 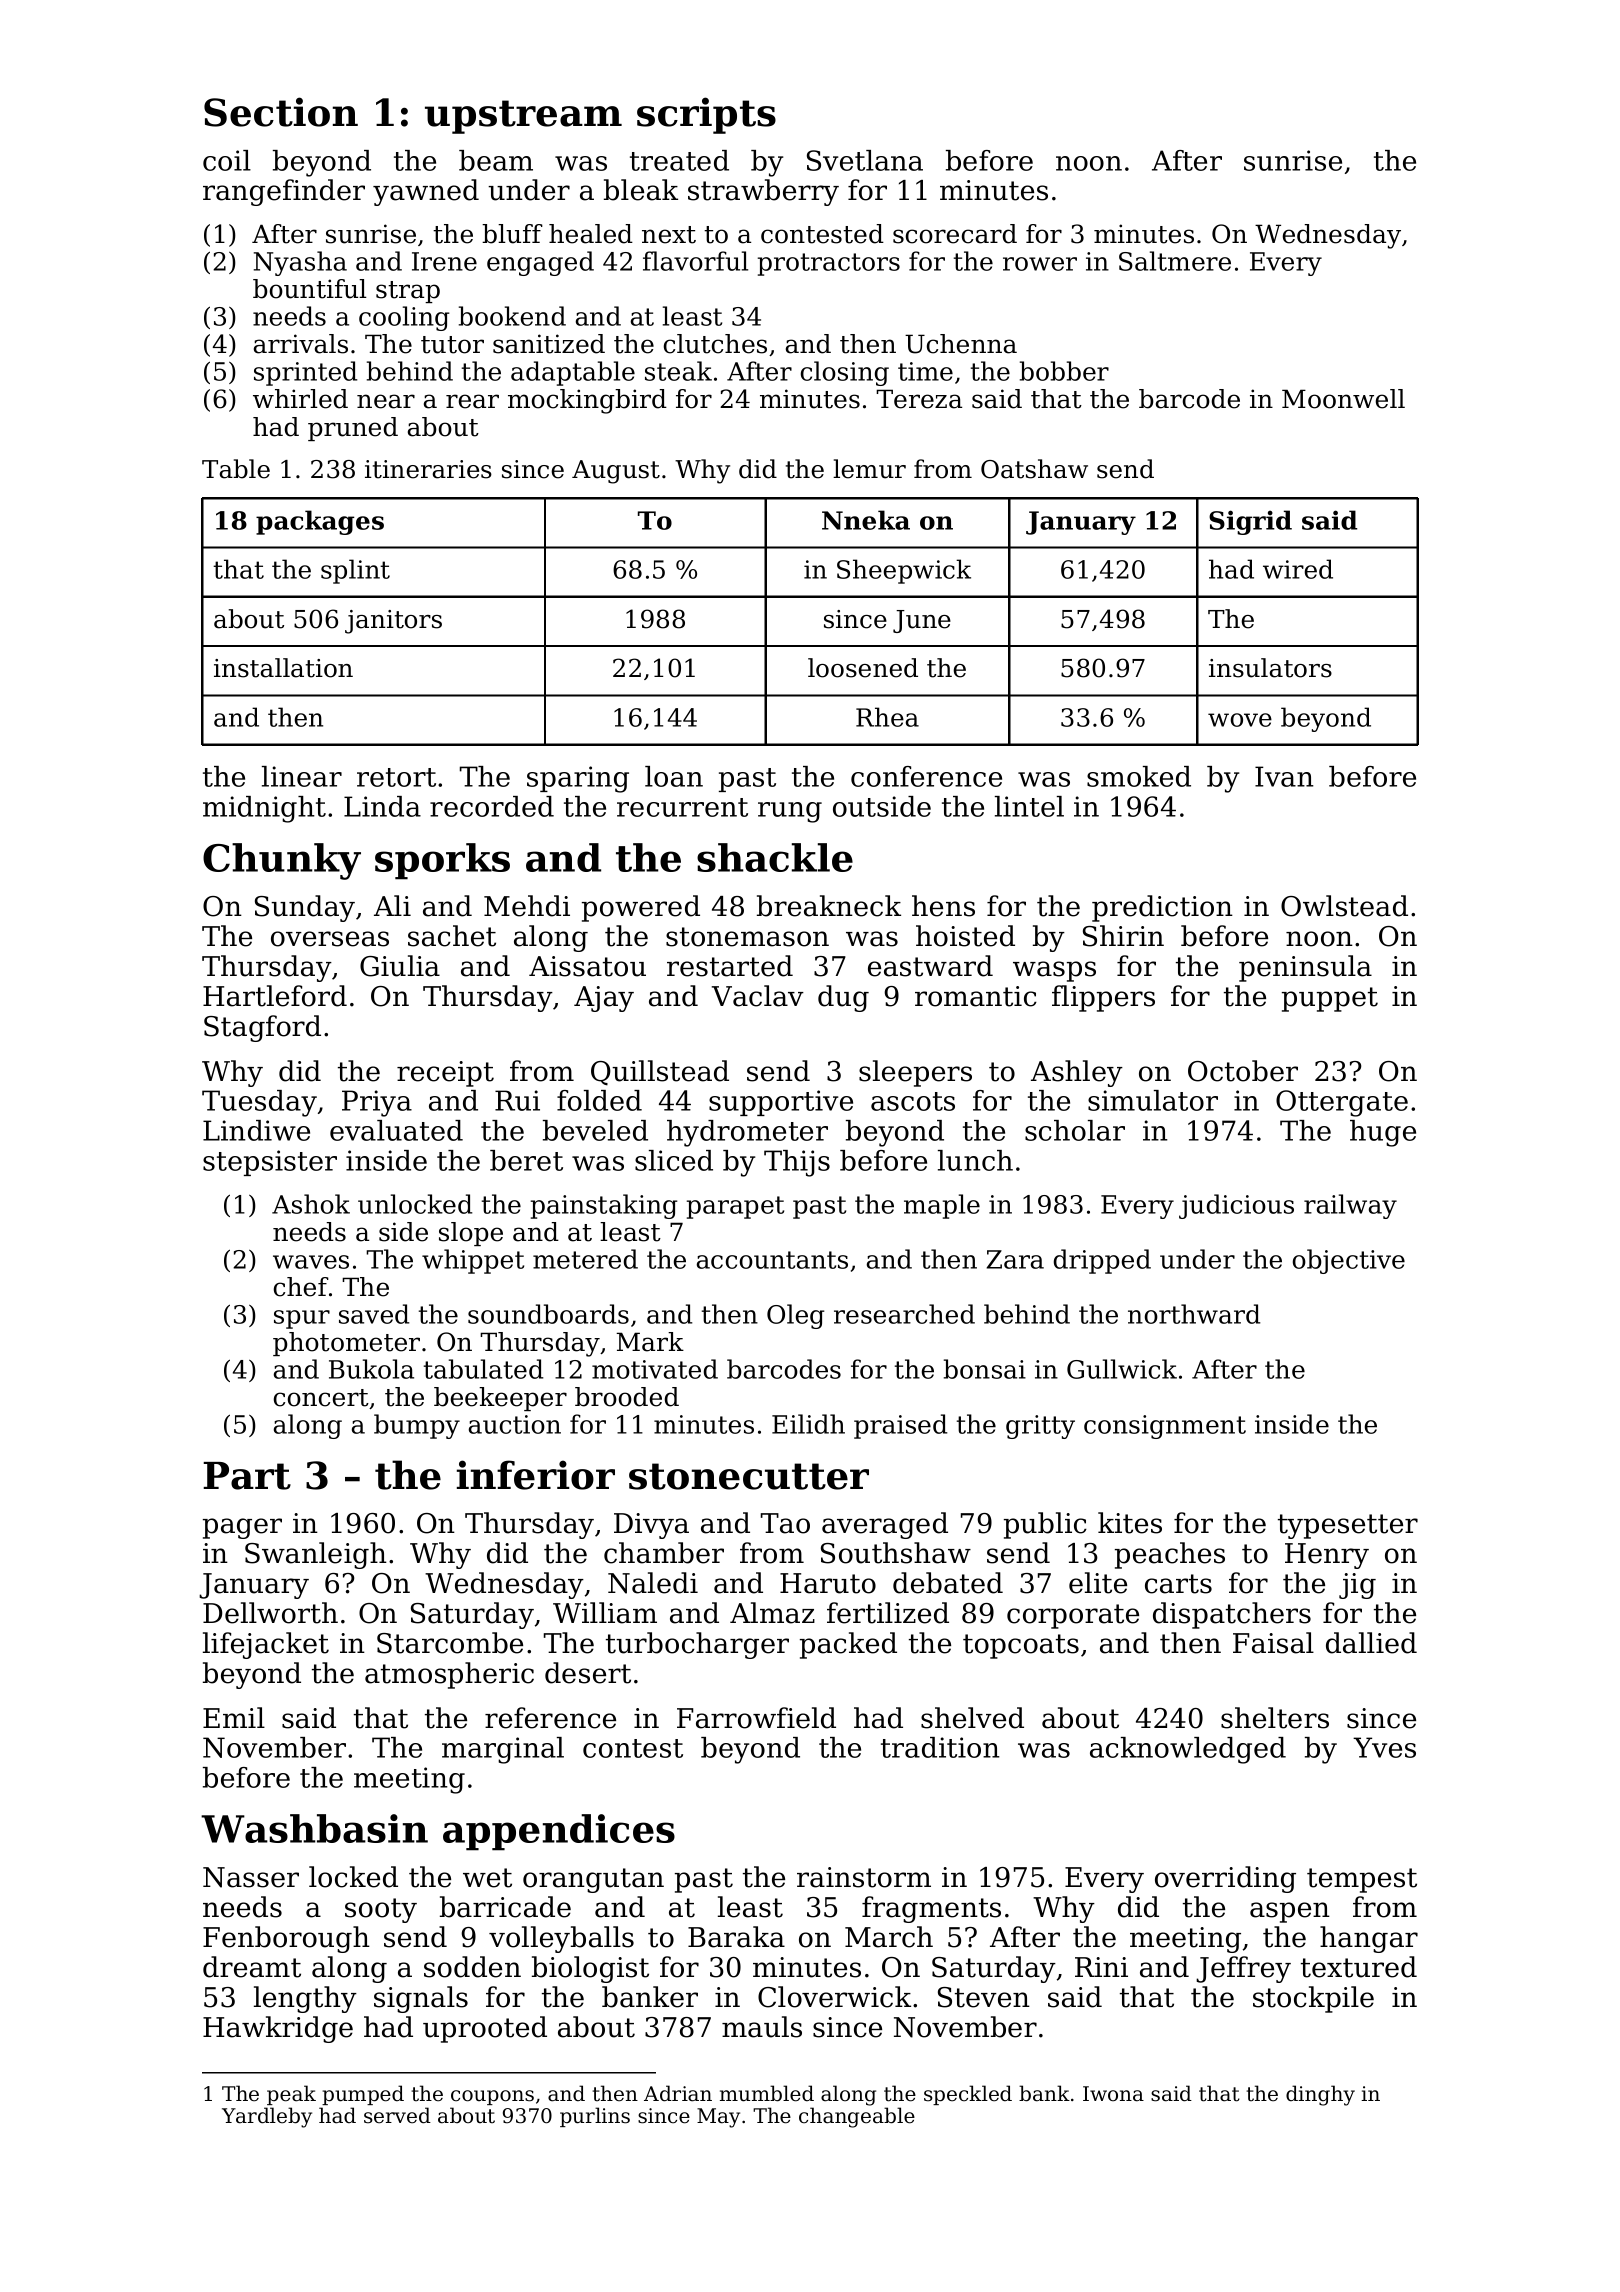 I want to click on Sheepwick, so click(x=904, y=571).
